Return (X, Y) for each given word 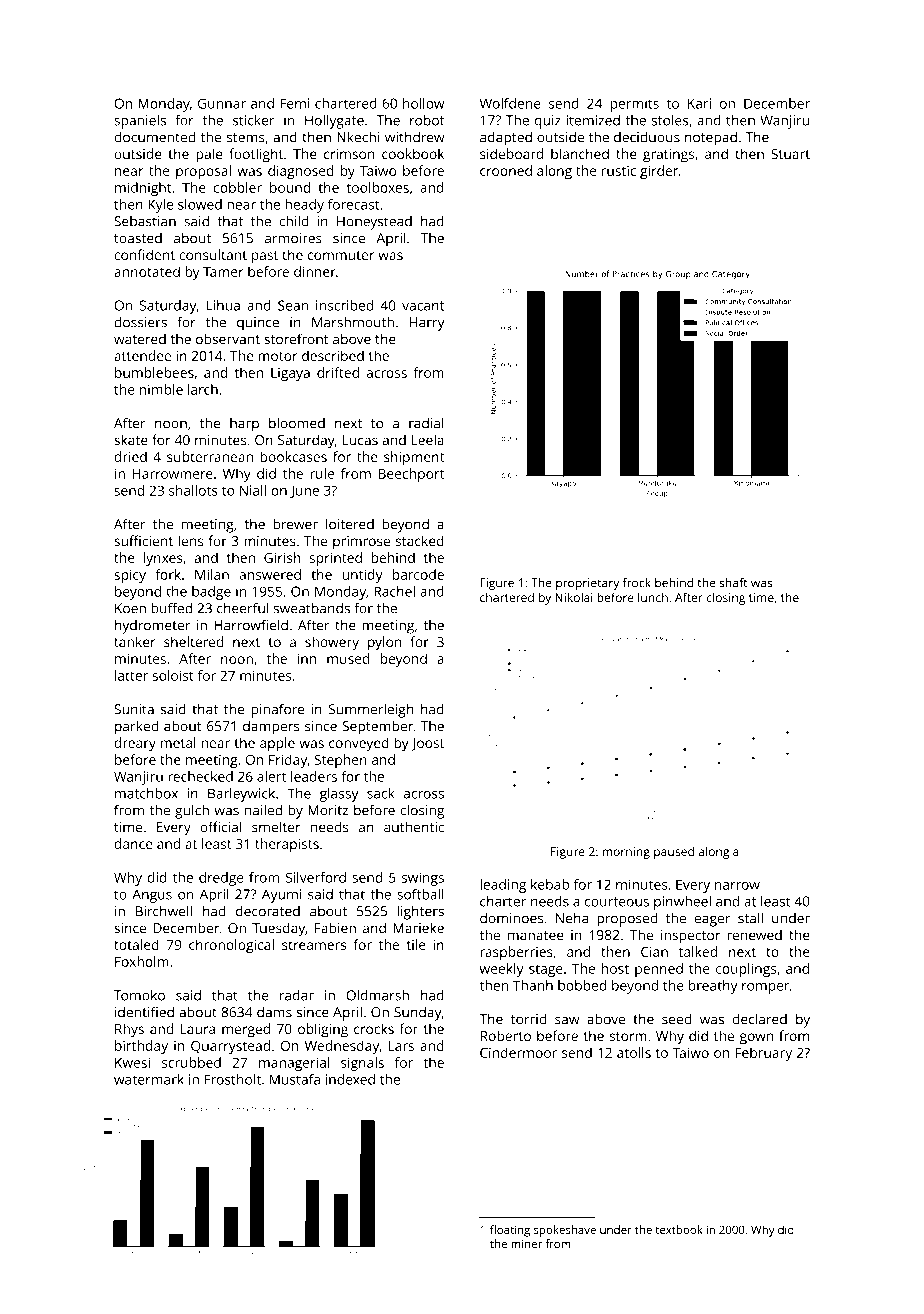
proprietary (587, 584)
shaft (733, 583)
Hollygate (334, 121)
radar (297, 995)
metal (178, 742)
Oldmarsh (377, 995)
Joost (427, 744)
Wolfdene (510, 103)
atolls (634, 1052)
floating (510, 1231)
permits (634, 105)
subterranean (210, 456)
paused (674, 852)
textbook (679, 1229)
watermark (149, 1079)
